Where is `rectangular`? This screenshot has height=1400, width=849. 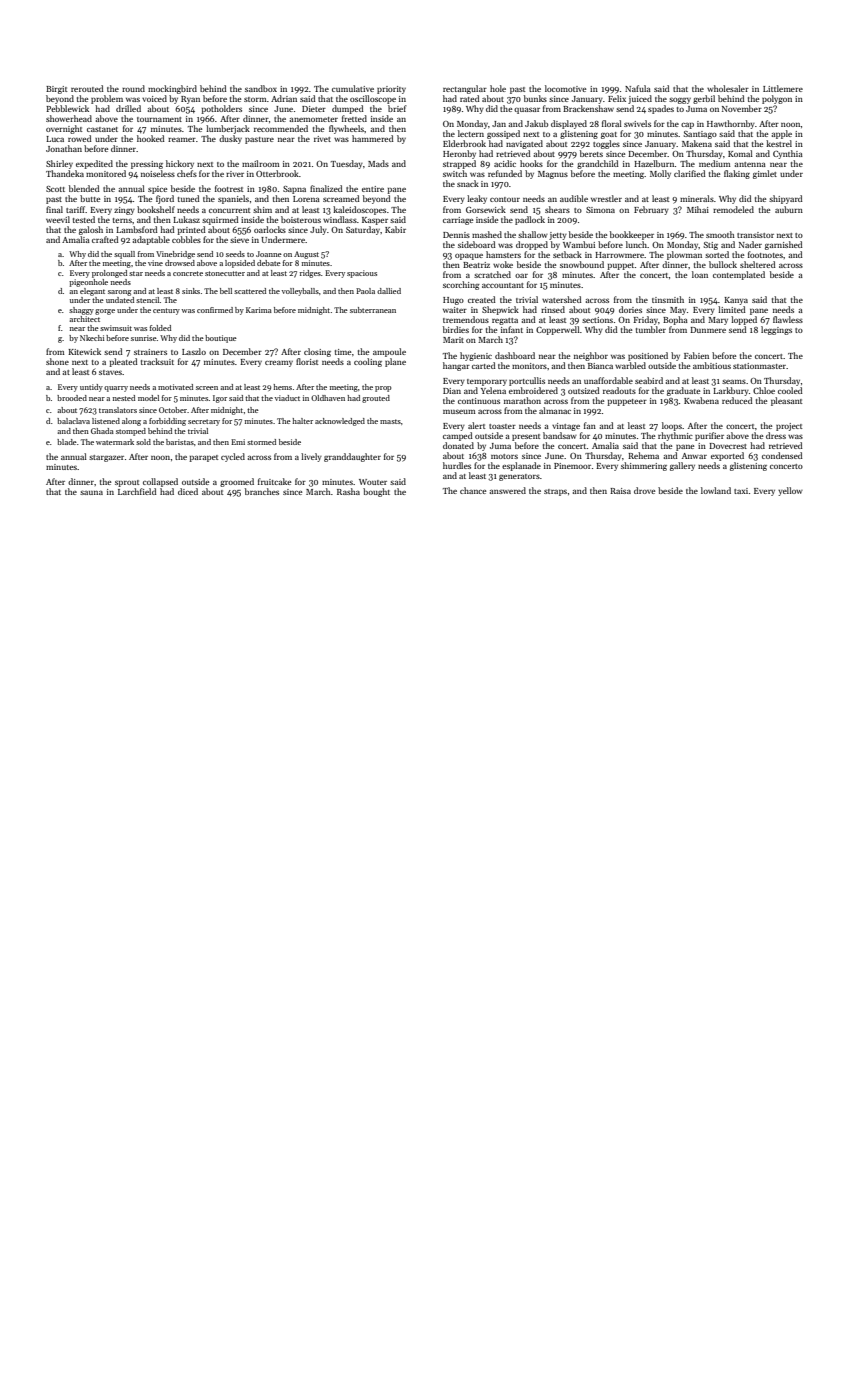
rectangular is located at coordinates (465, 89).
